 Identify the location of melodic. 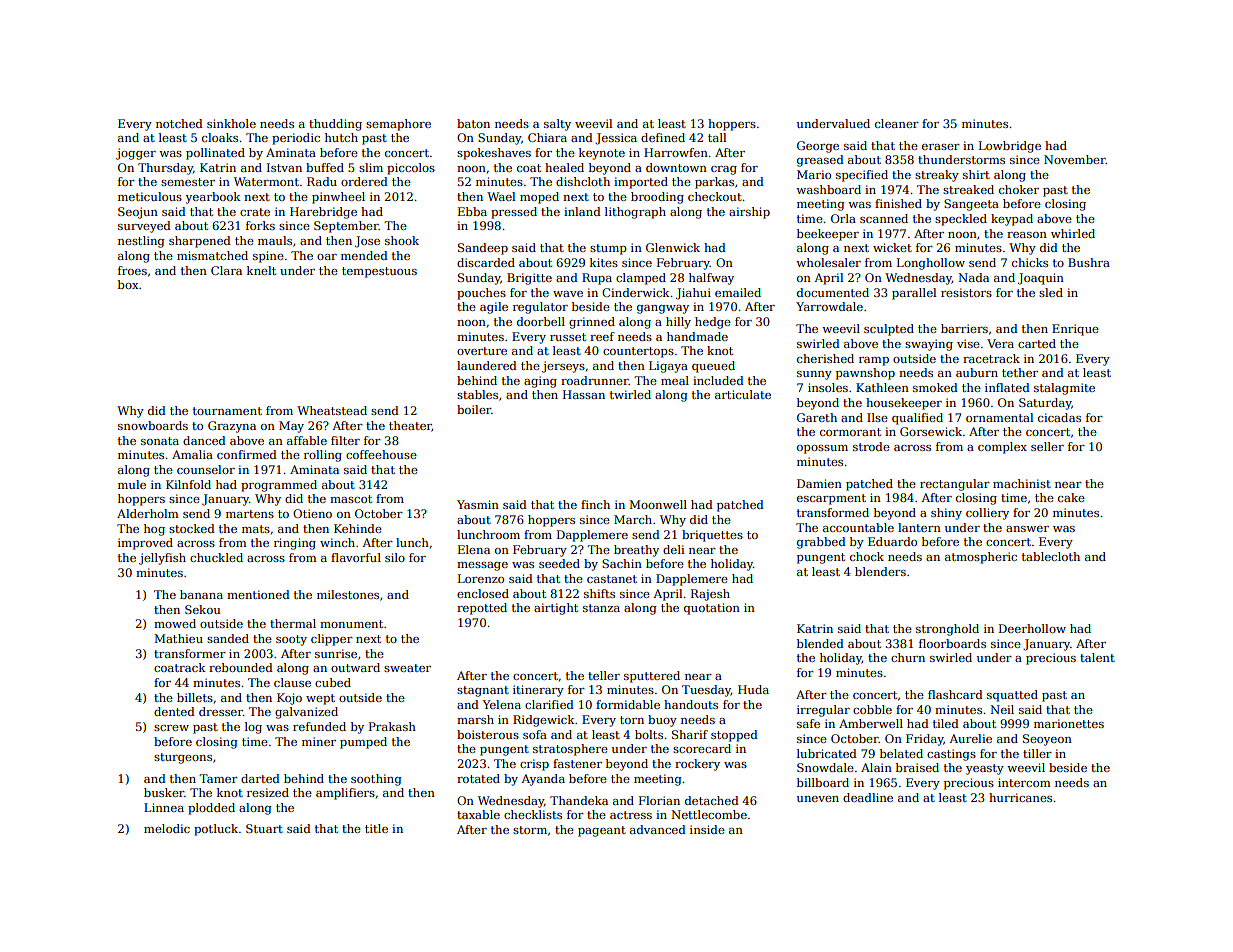
(167, 828).
